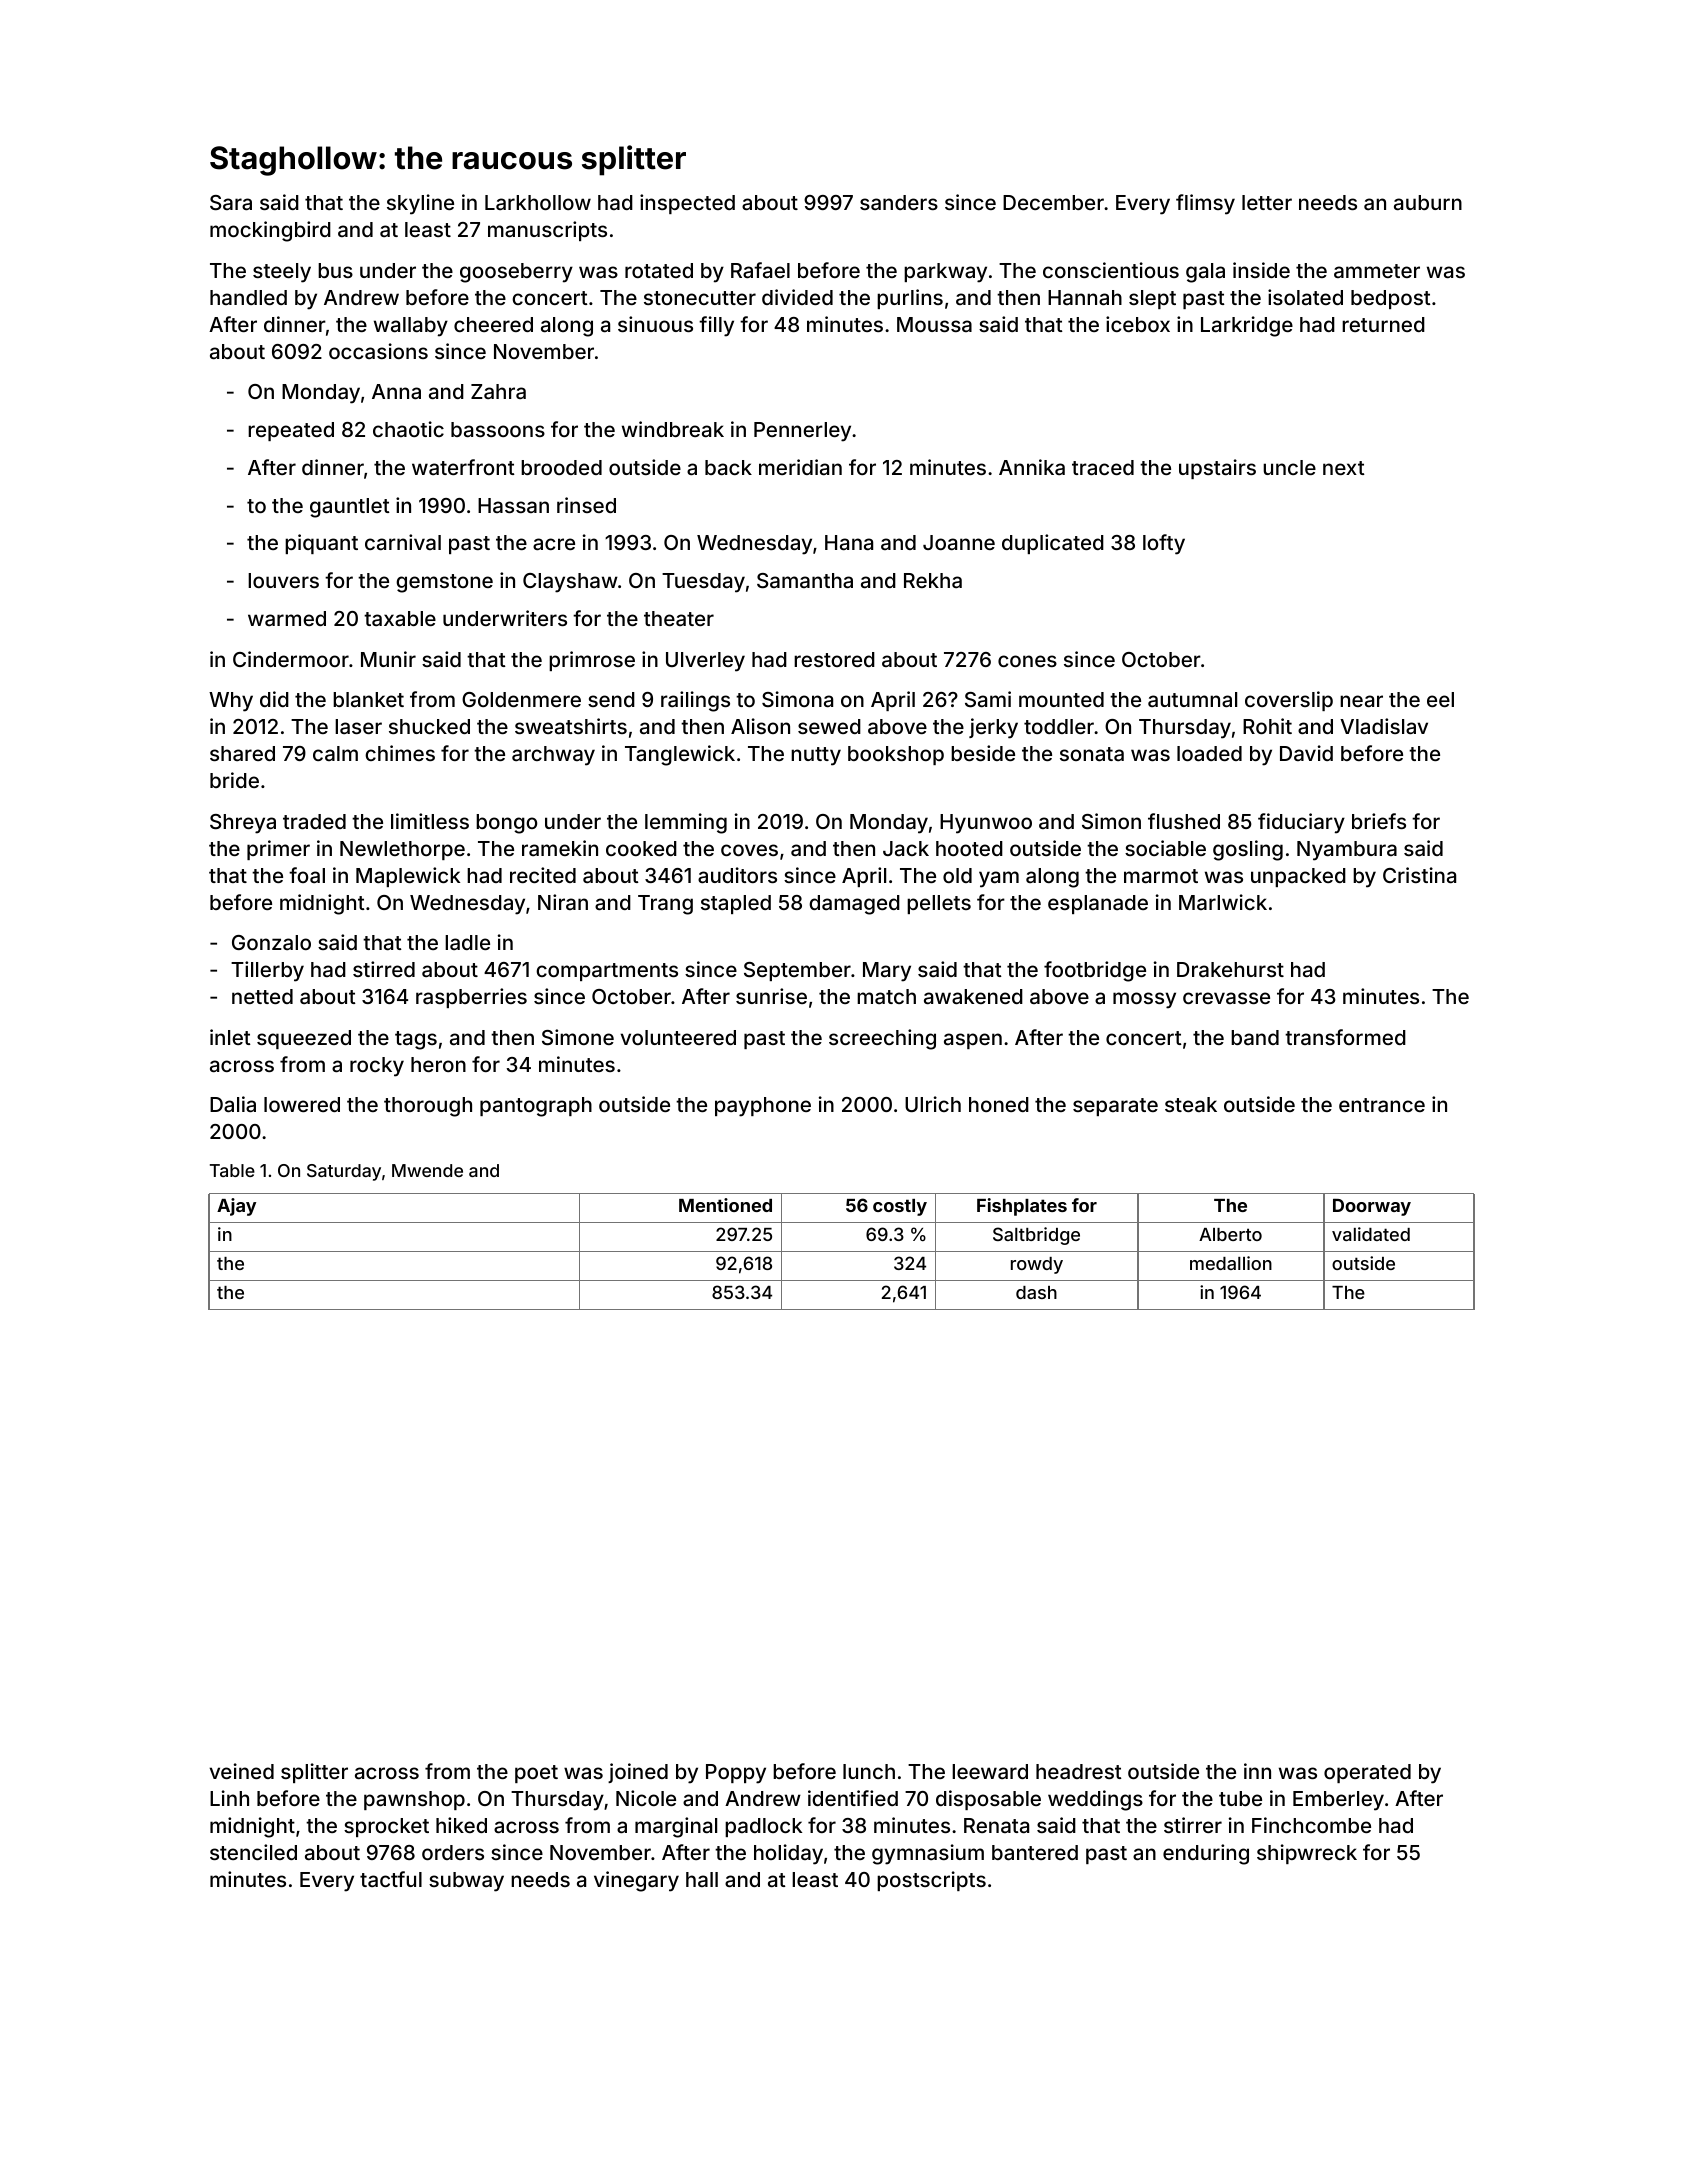 The width and height of the screenshot is (1683, 2178). I want to click on skyline, so click(420, 204).
